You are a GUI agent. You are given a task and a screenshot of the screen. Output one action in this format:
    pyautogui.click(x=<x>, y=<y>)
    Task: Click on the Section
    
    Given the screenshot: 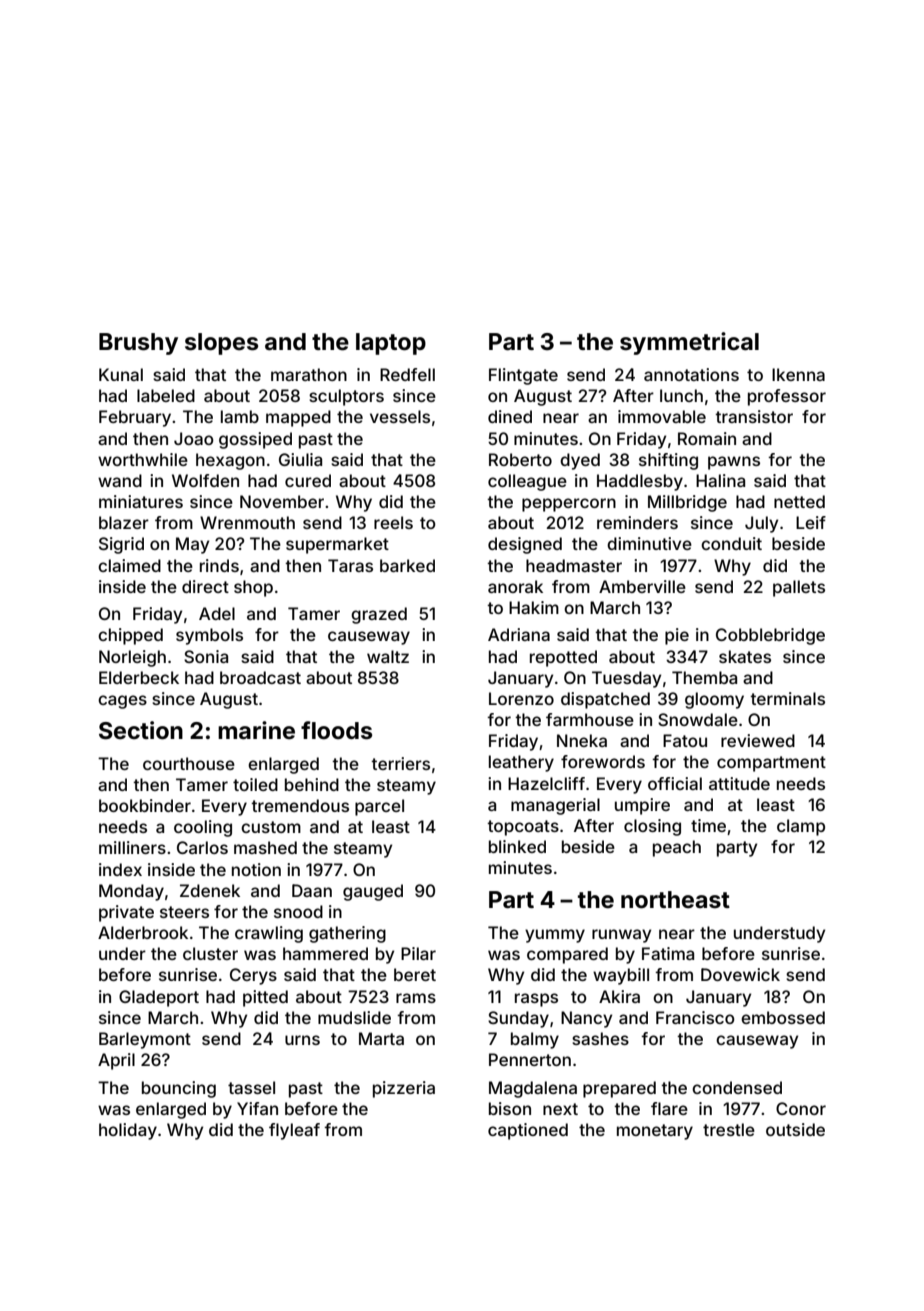 What is the action you would take?
    pyautogui.click(x=141, y=730)
